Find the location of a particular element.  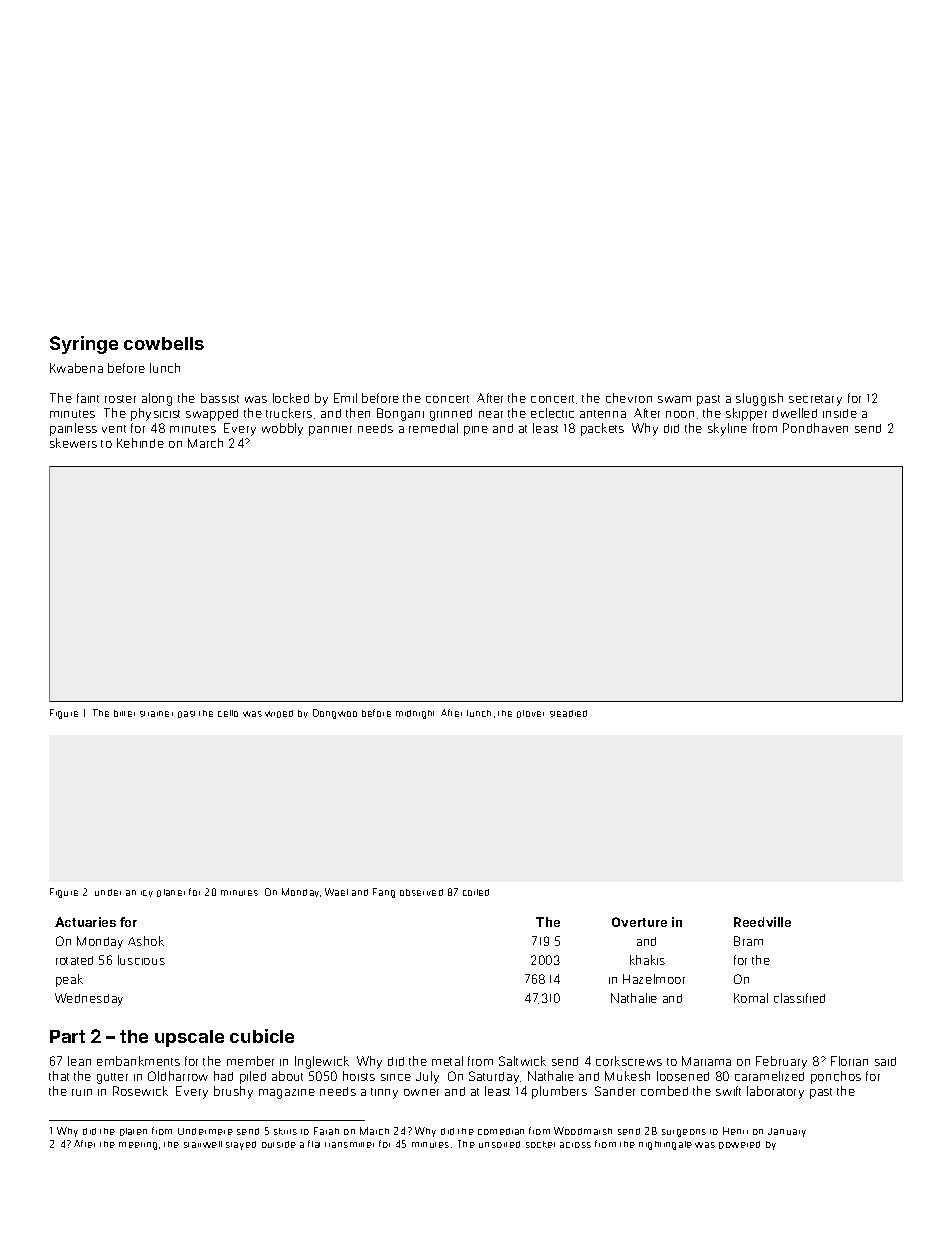

midnight is located at coordinates (415, 714).
